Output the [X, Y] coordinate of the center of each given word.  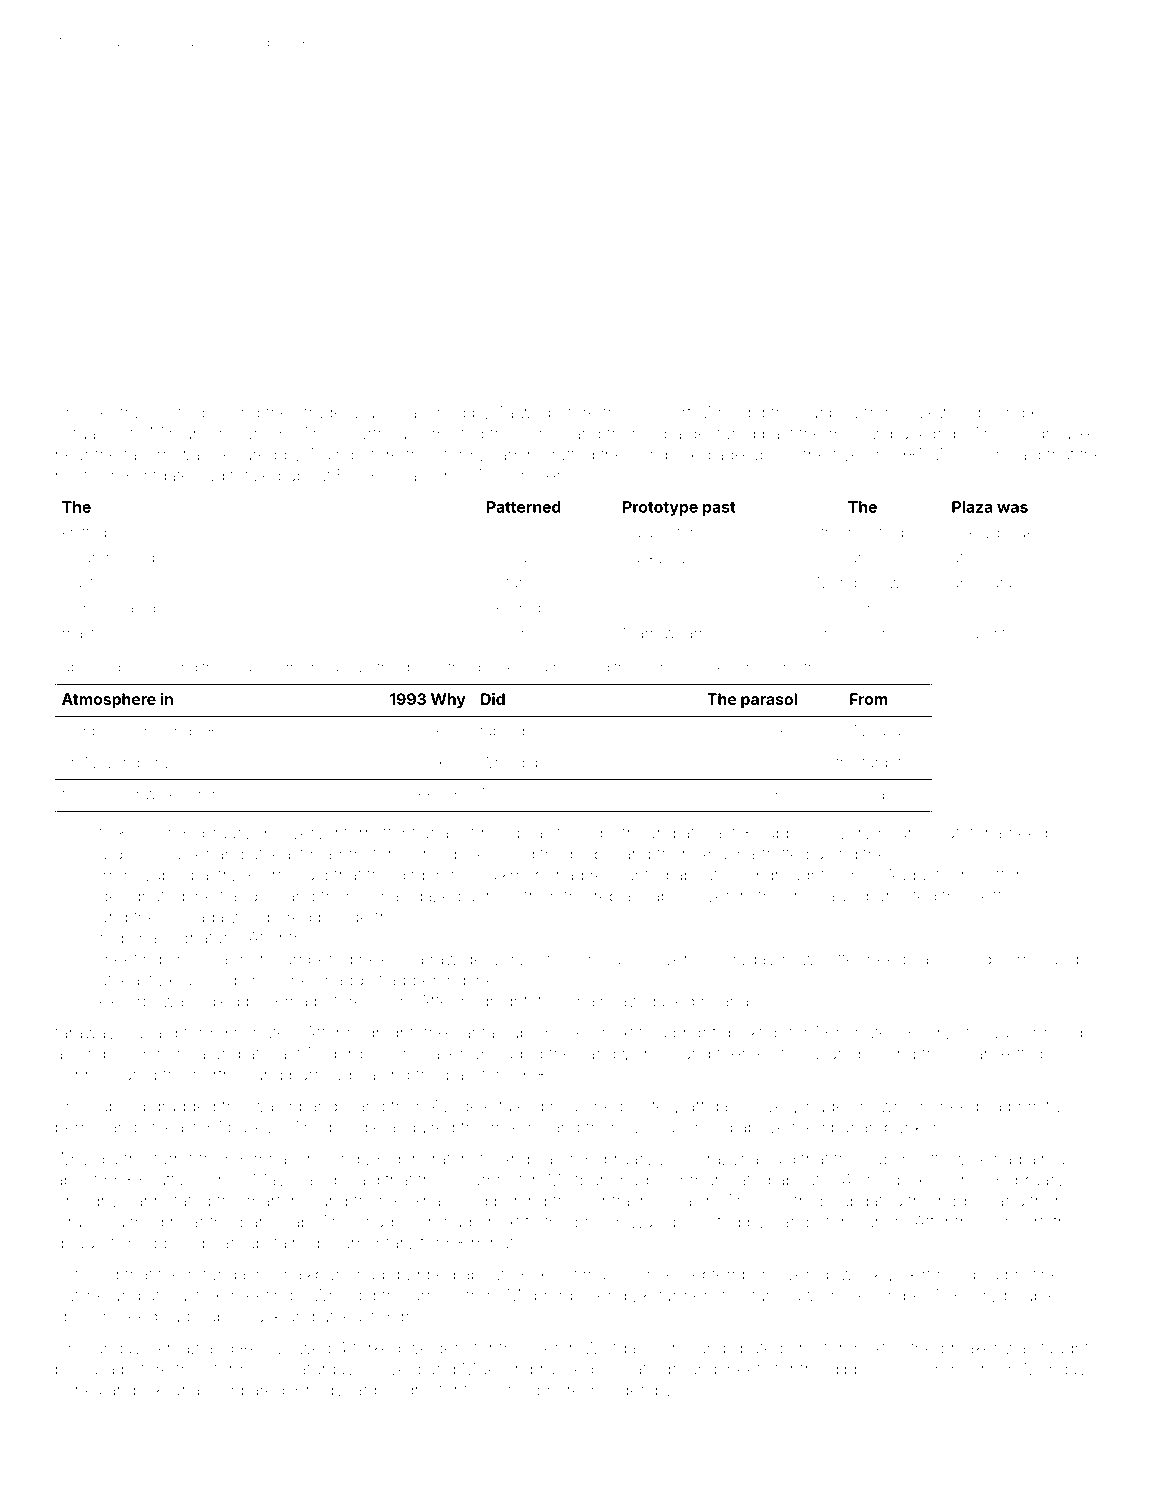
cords [541, 433]
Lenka [78, 1390]
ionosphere [538, 1391]
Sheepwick [137, 795]
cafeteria [969, 833]
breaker [969, 1348]
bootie [172, 412]
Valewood [943, 412]
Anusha [726, 854]
